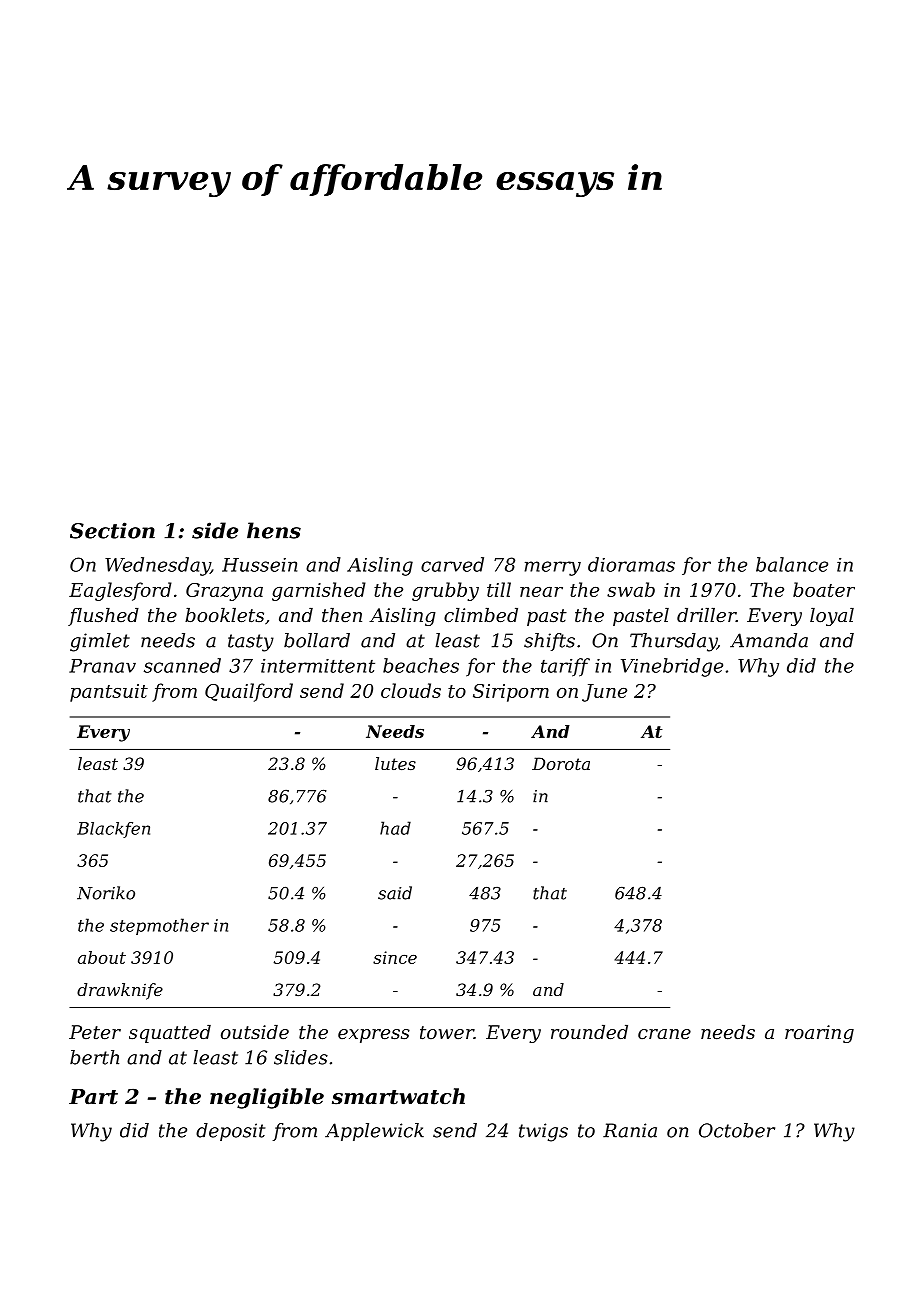 Image resolution: width=924 pixels, height=1311 pixels. I want to click on deposit, so click(230, 1132).
